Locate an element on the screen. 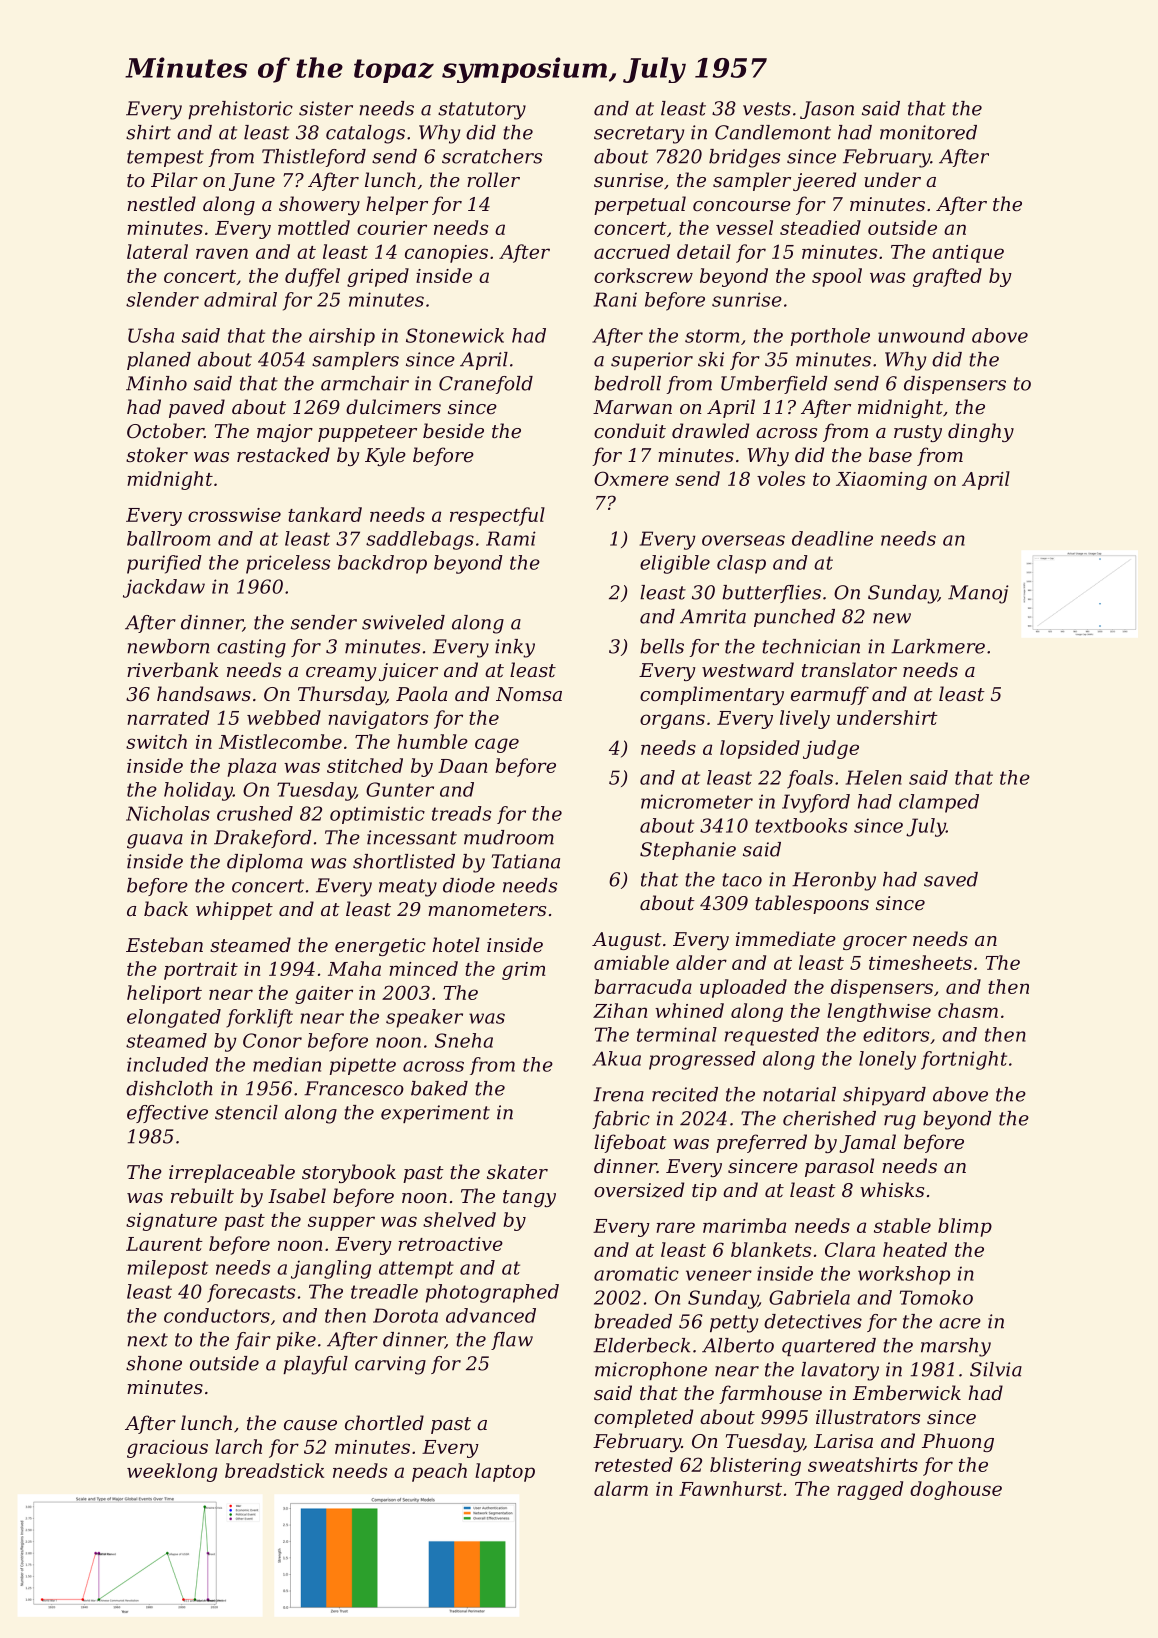  blistering is located at coordinates (755, 1466).
